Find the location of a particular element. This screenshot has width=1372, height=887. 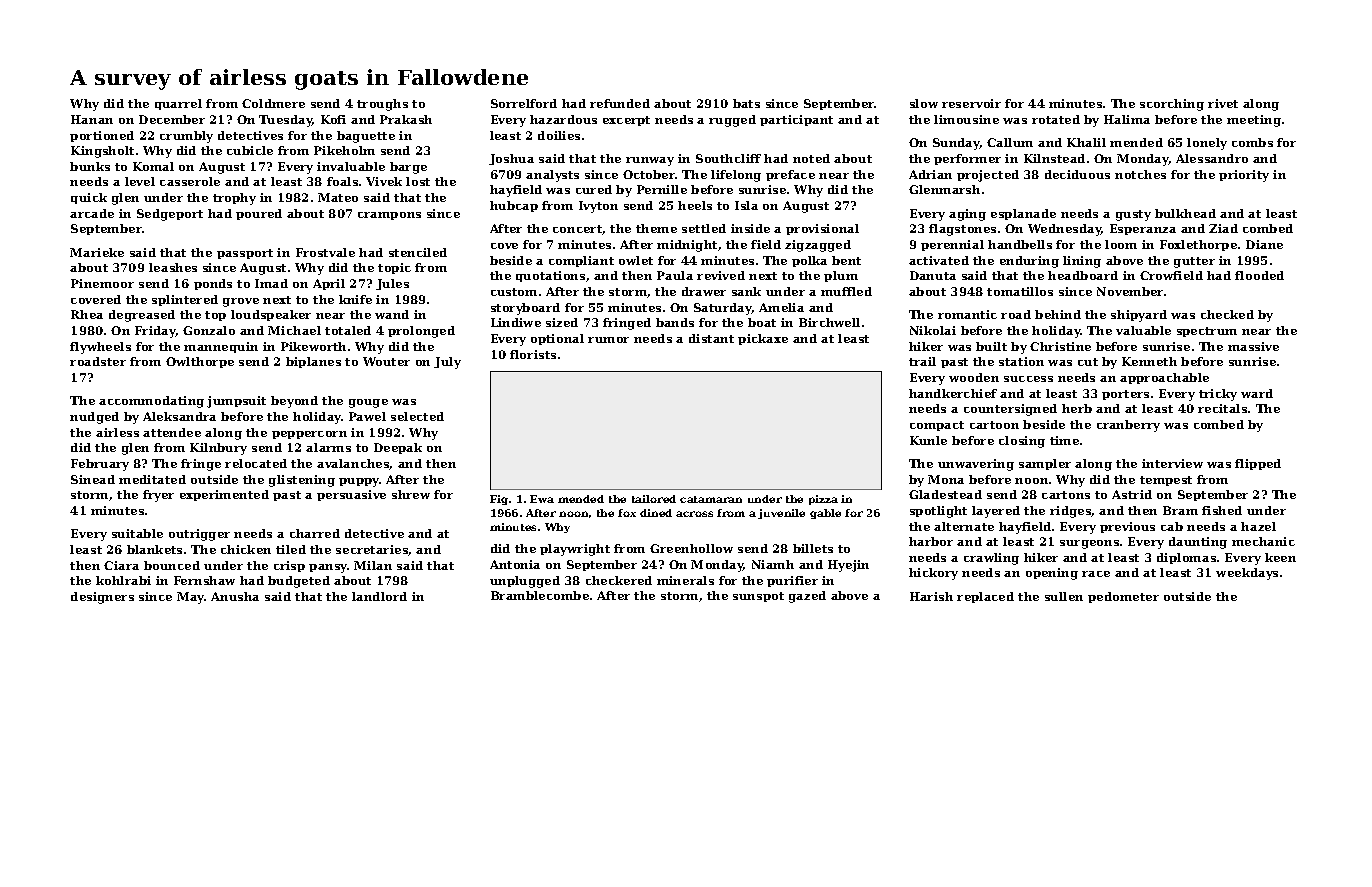

persuasive is located at coordinates (351, 495).
